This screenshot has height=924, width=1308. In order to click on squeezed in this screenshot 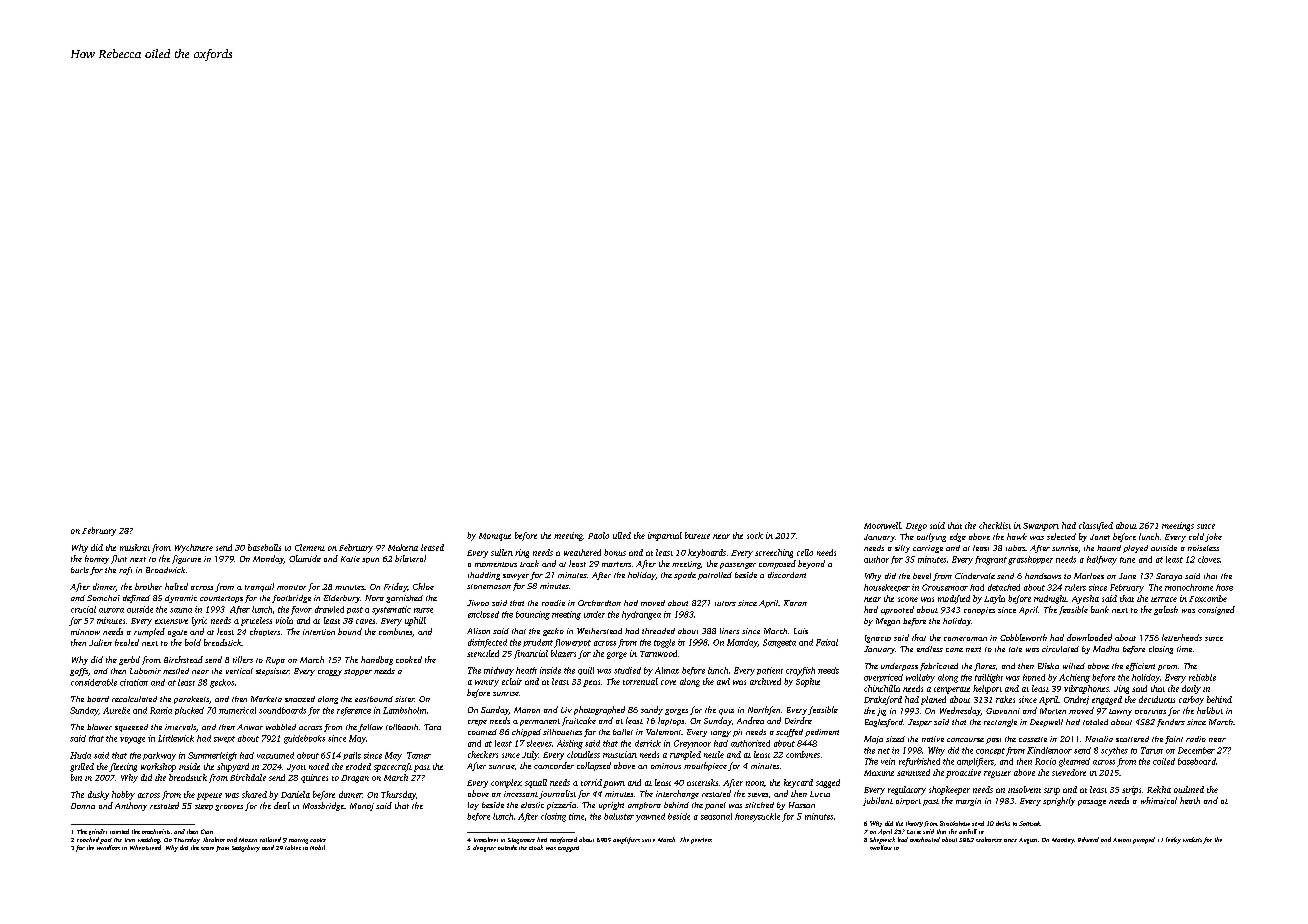, I will do `click(131, 728)`.
